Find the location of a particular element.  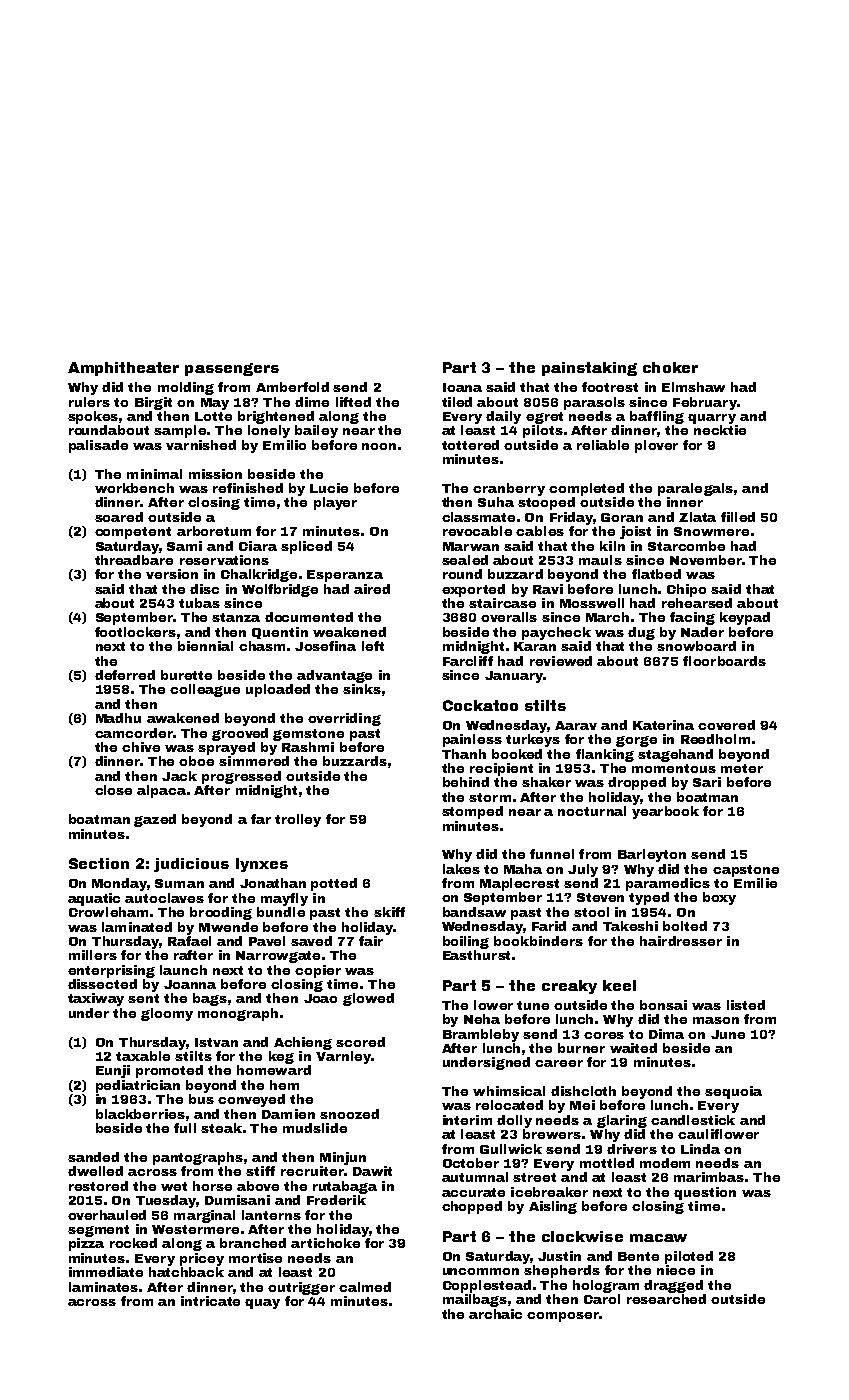

threadbare is located at coordinates (134, 560).
